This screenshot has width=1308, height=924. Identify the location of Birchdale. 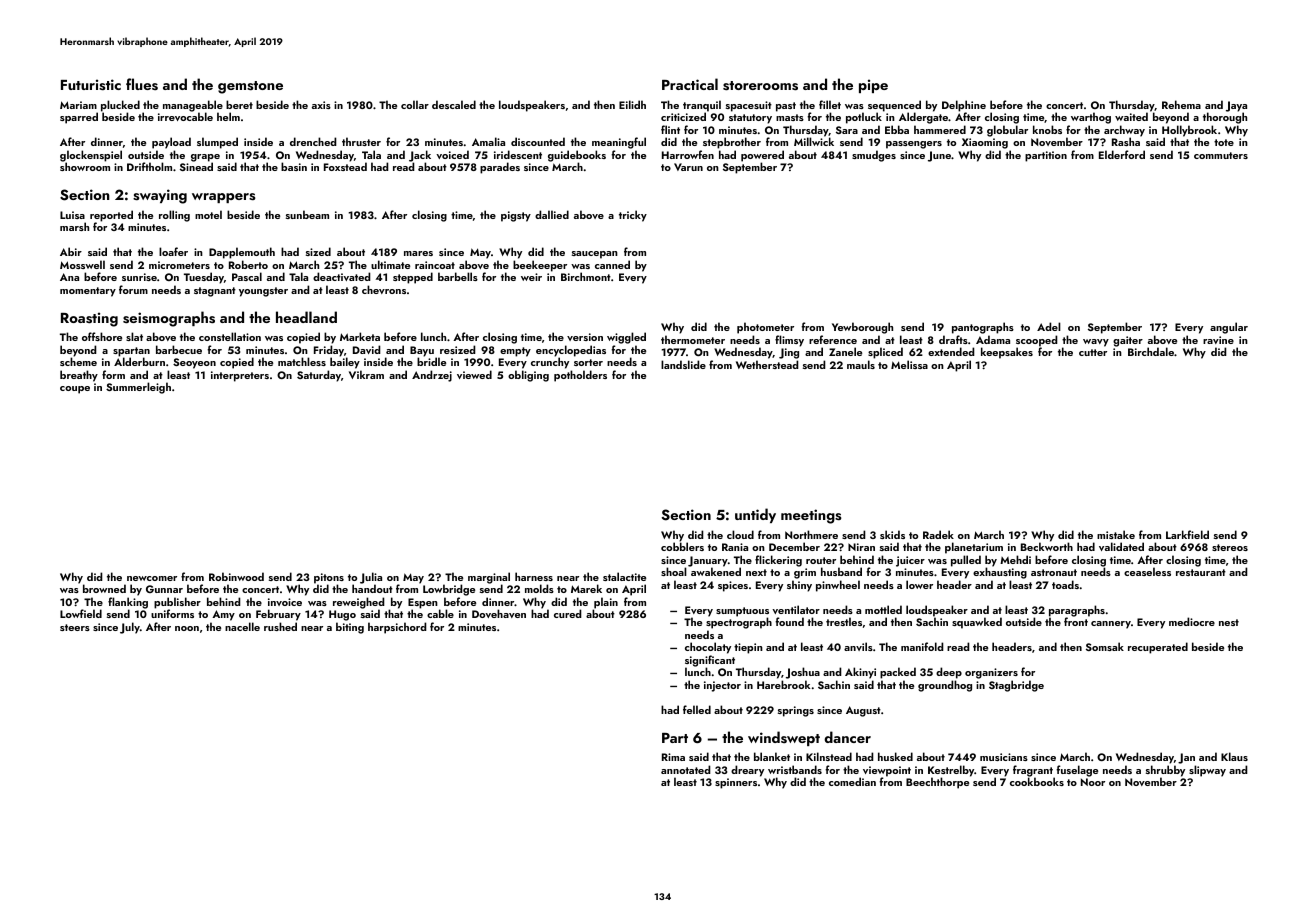
(1151, 351).
